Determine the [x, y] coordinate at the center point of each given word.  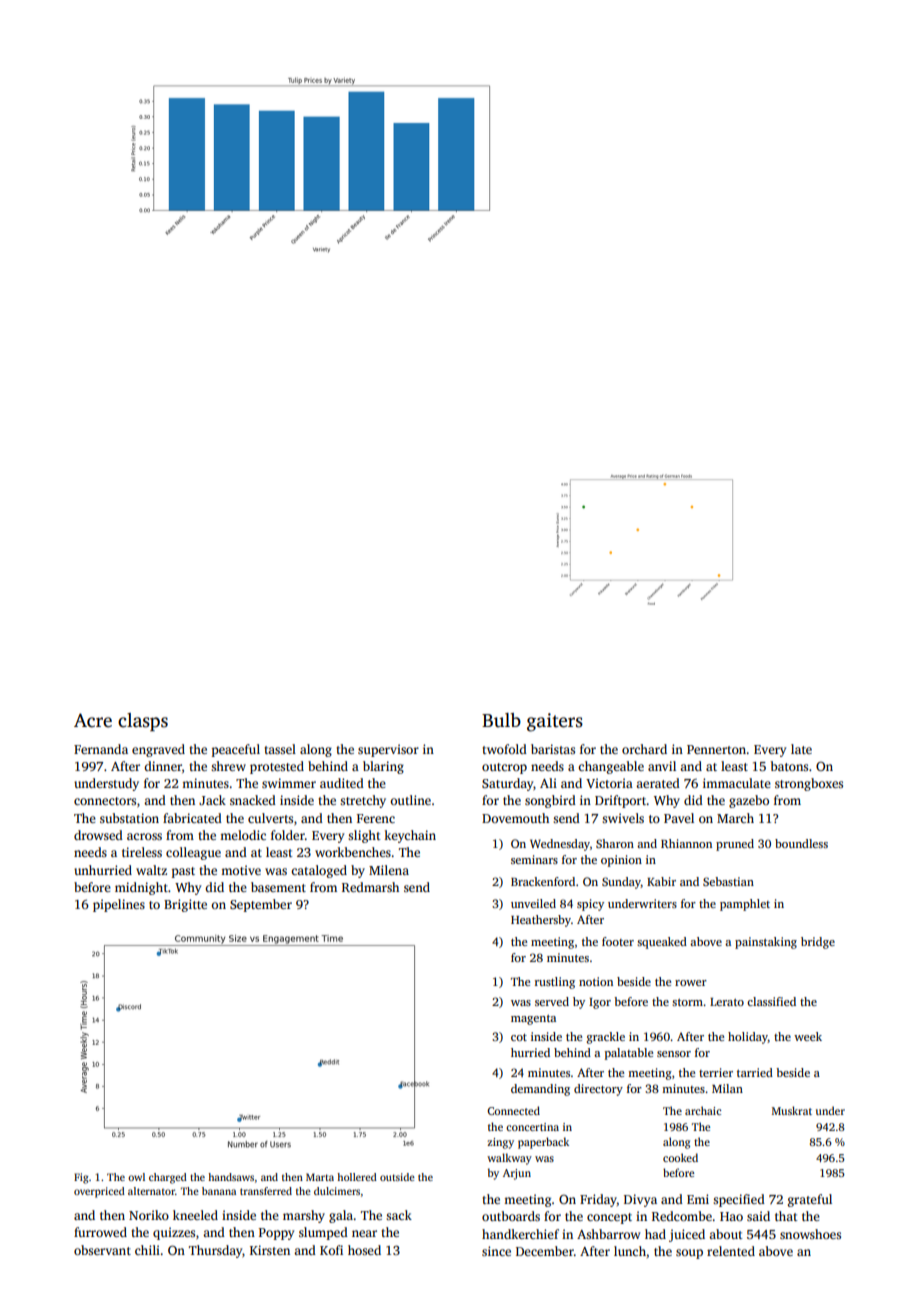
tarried [755, 1072]
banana [219, 1191]
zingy [500, 1143]
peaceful [236, 750]
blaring [383, 767]
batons [789, 766]
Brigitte [185, 905]
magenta [533, 1020]
